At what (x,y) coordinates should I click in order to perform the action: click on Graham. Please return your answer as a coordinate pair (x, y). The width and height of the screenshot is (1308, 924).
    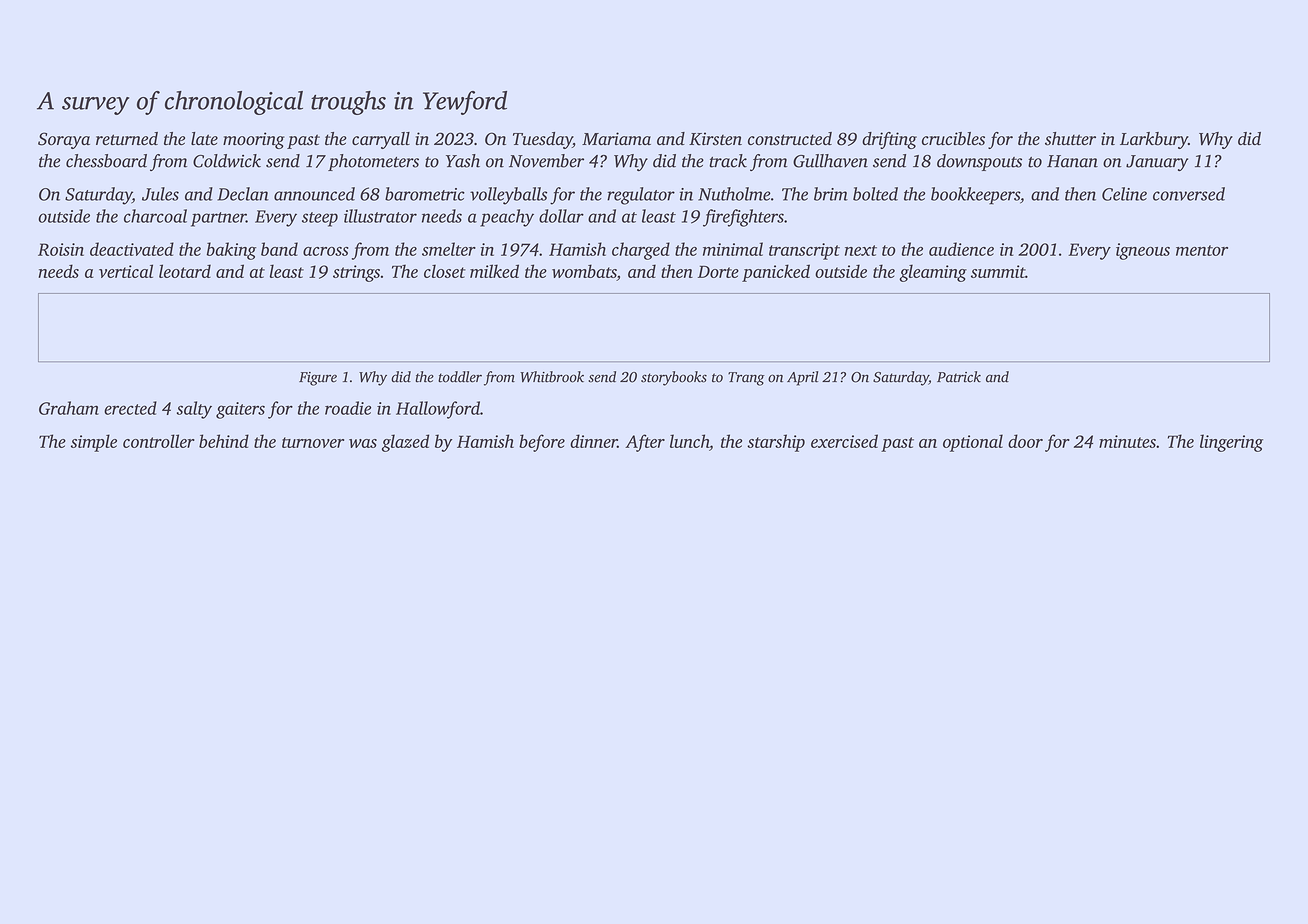
    Looking at the image, I should click on (69, 408).
